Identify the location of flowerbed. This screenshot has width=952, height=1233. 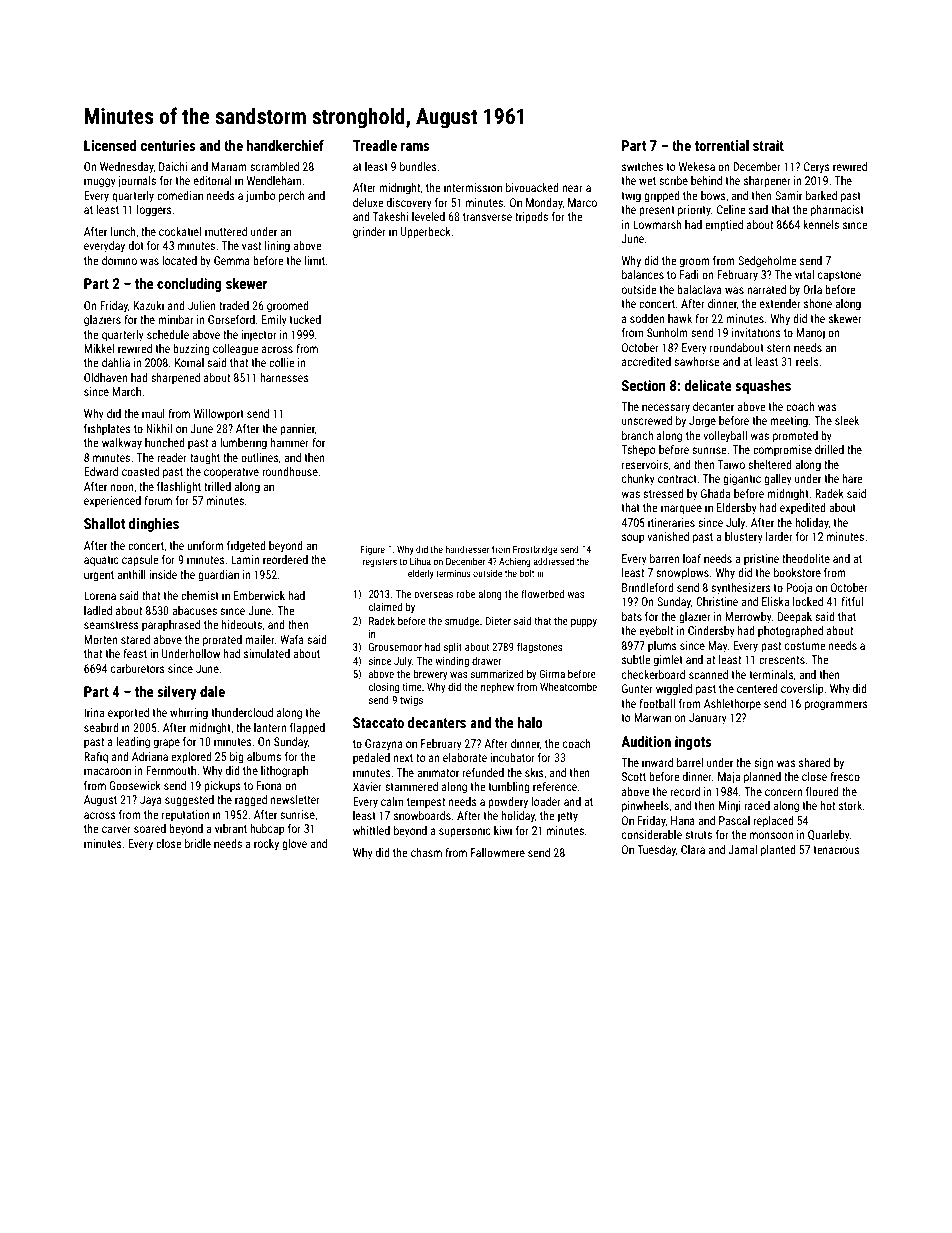
(542, 593).
